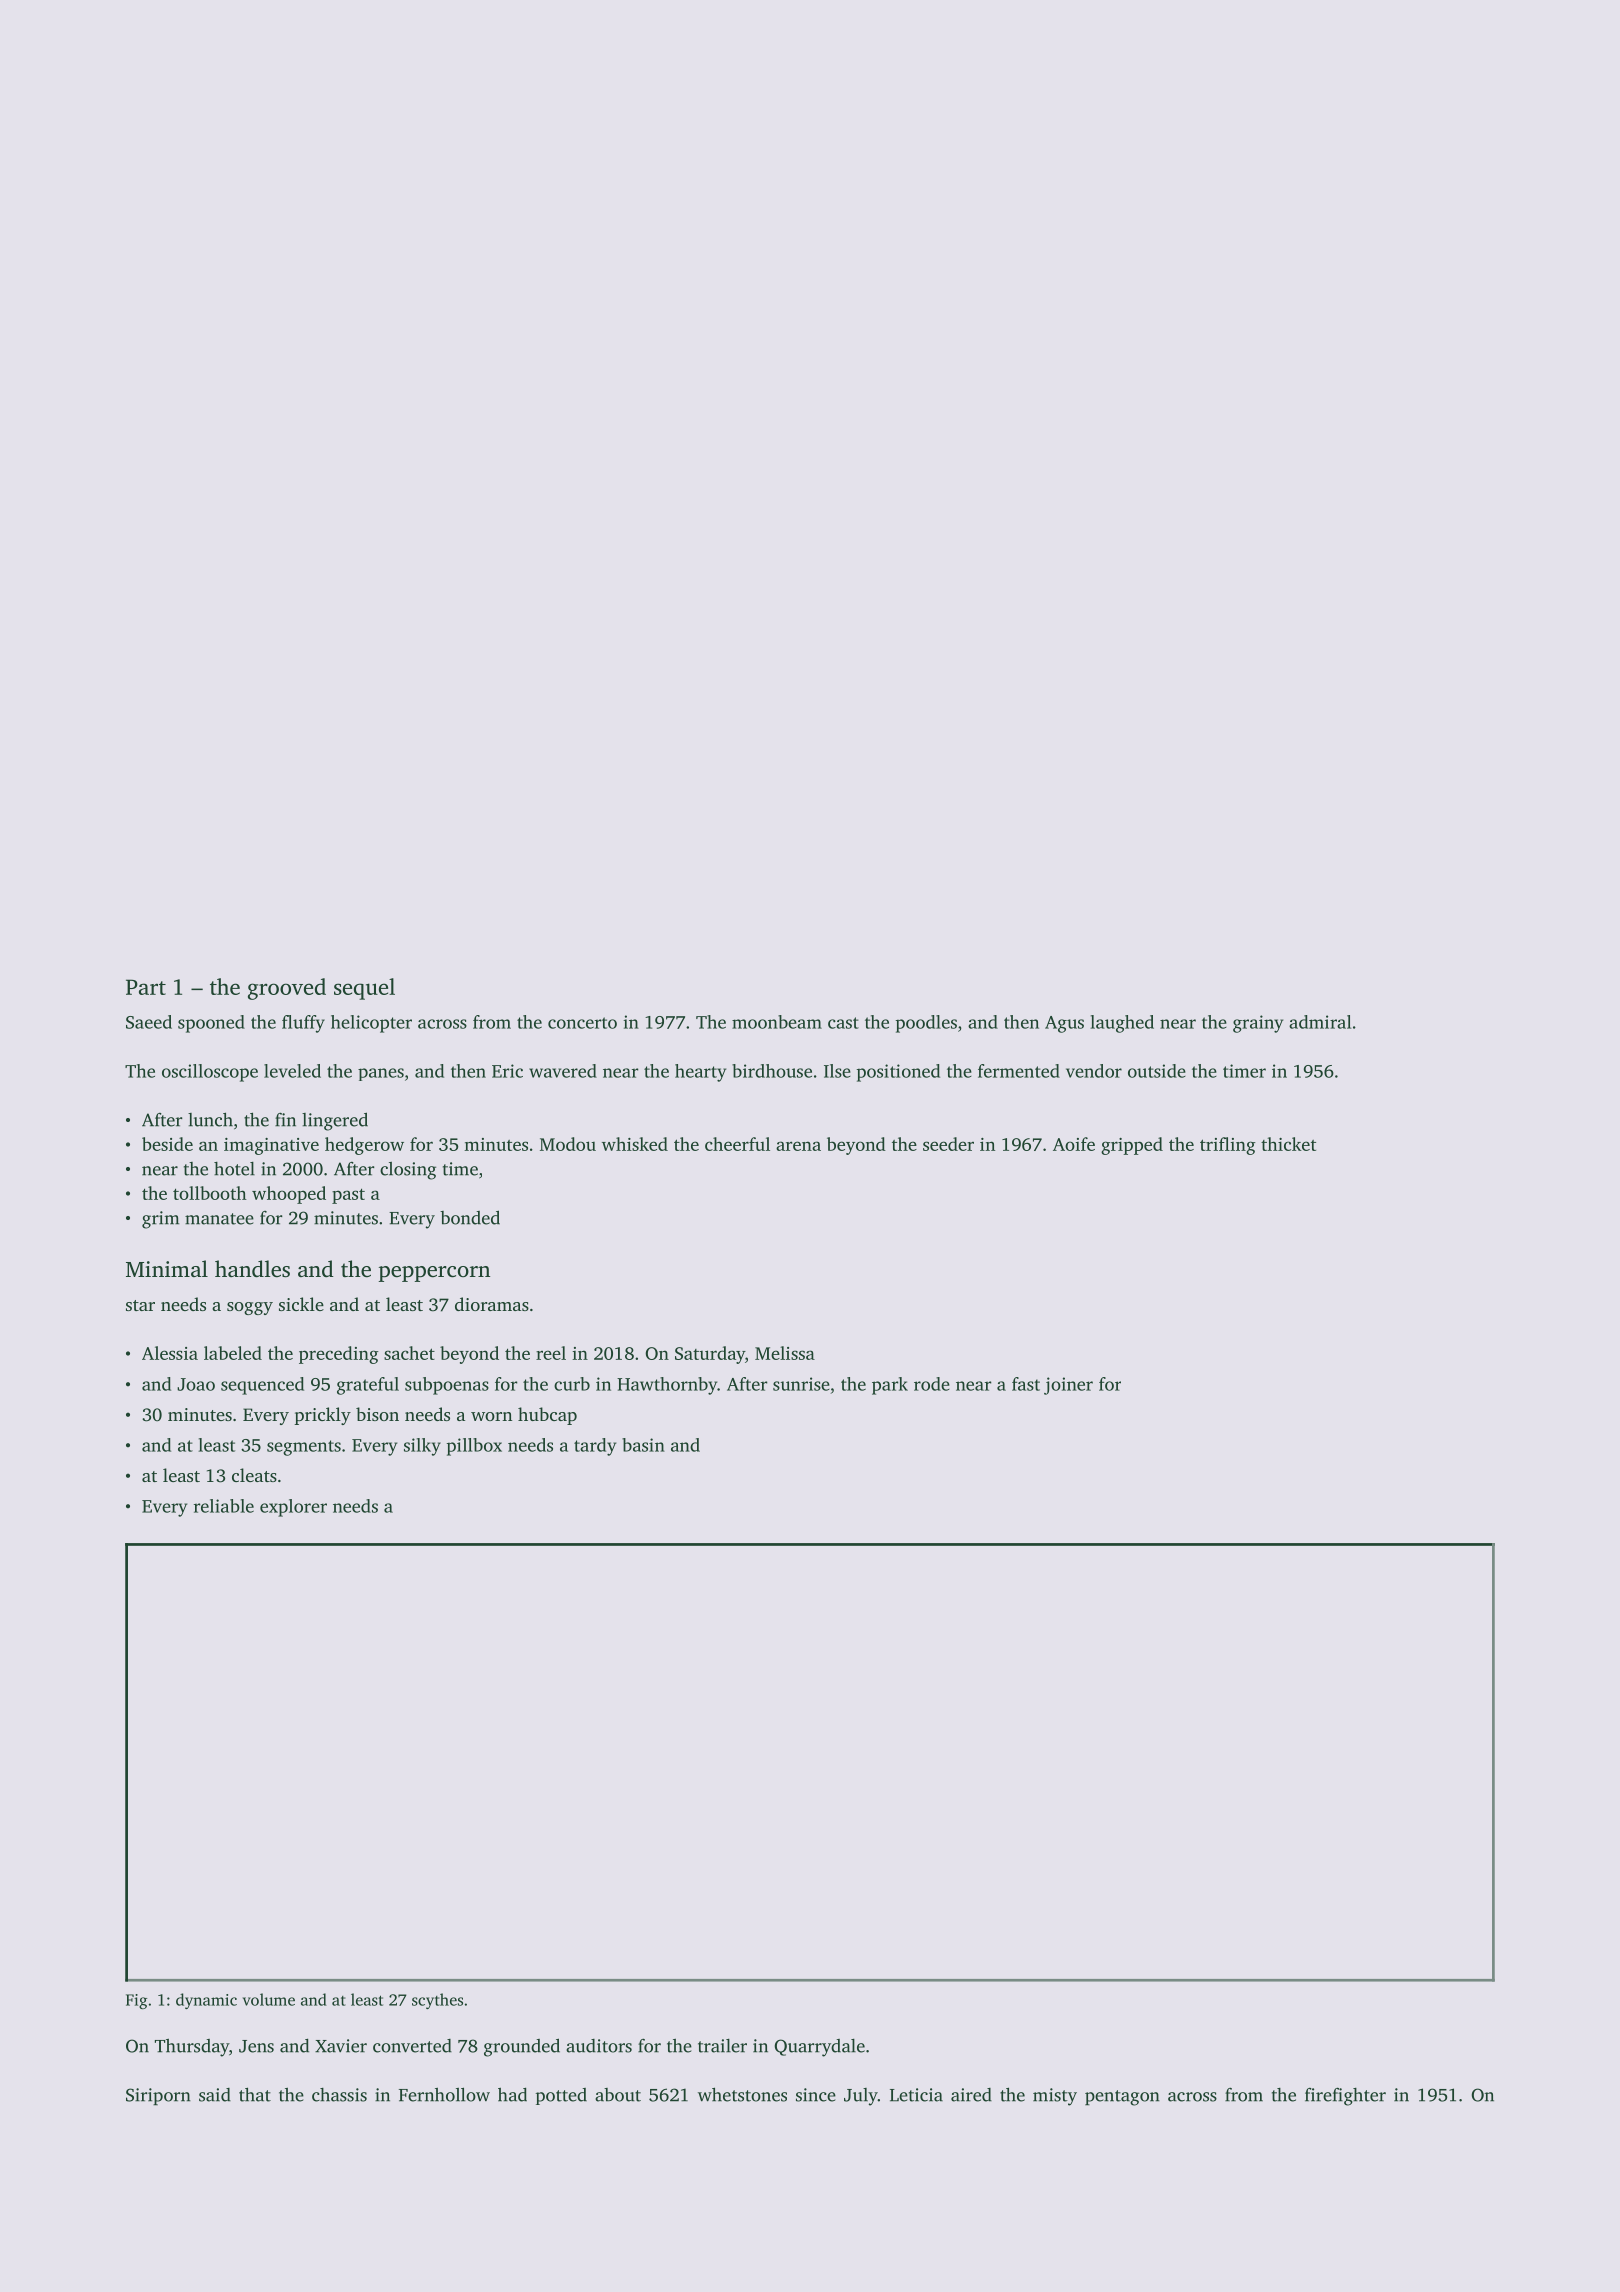  What do you see at coordinates (146, 987) in the screenshot?
I see `Part` at bounding box center [146, 987].
